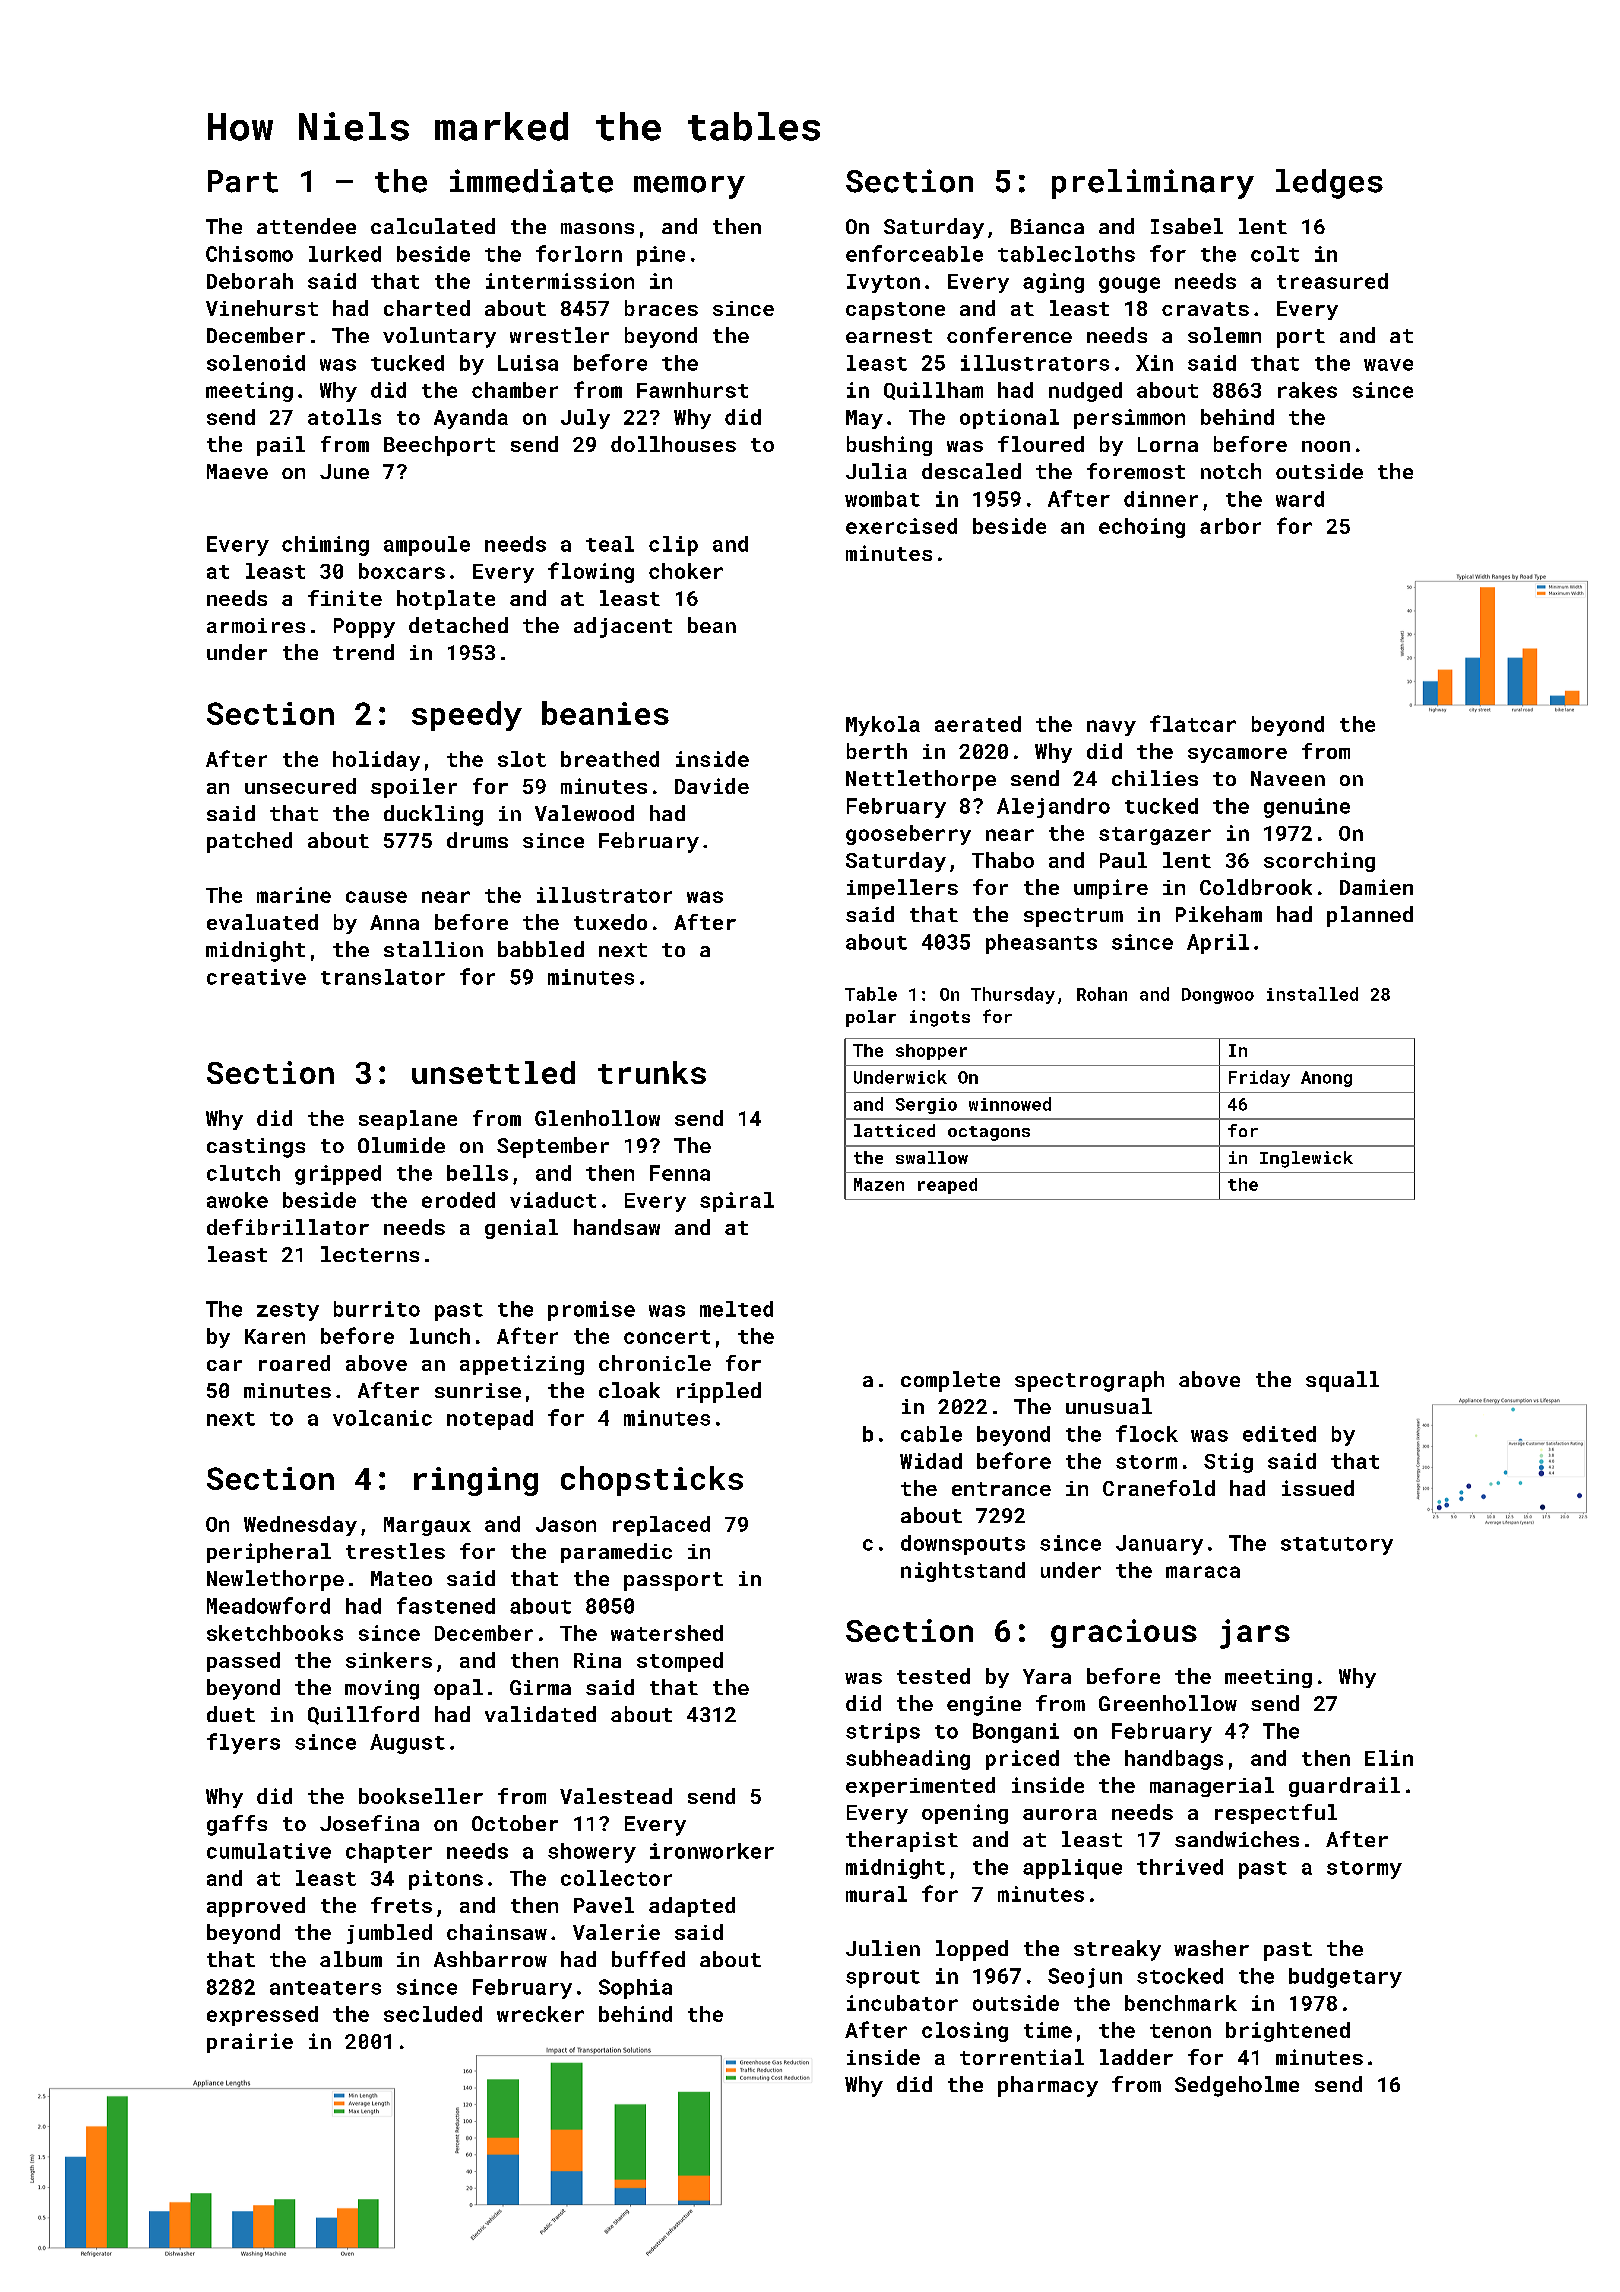 The image size is (1620, 2292). Describe the element at coordinates (692, 1907) in the page. I see `adapted` at that location.
